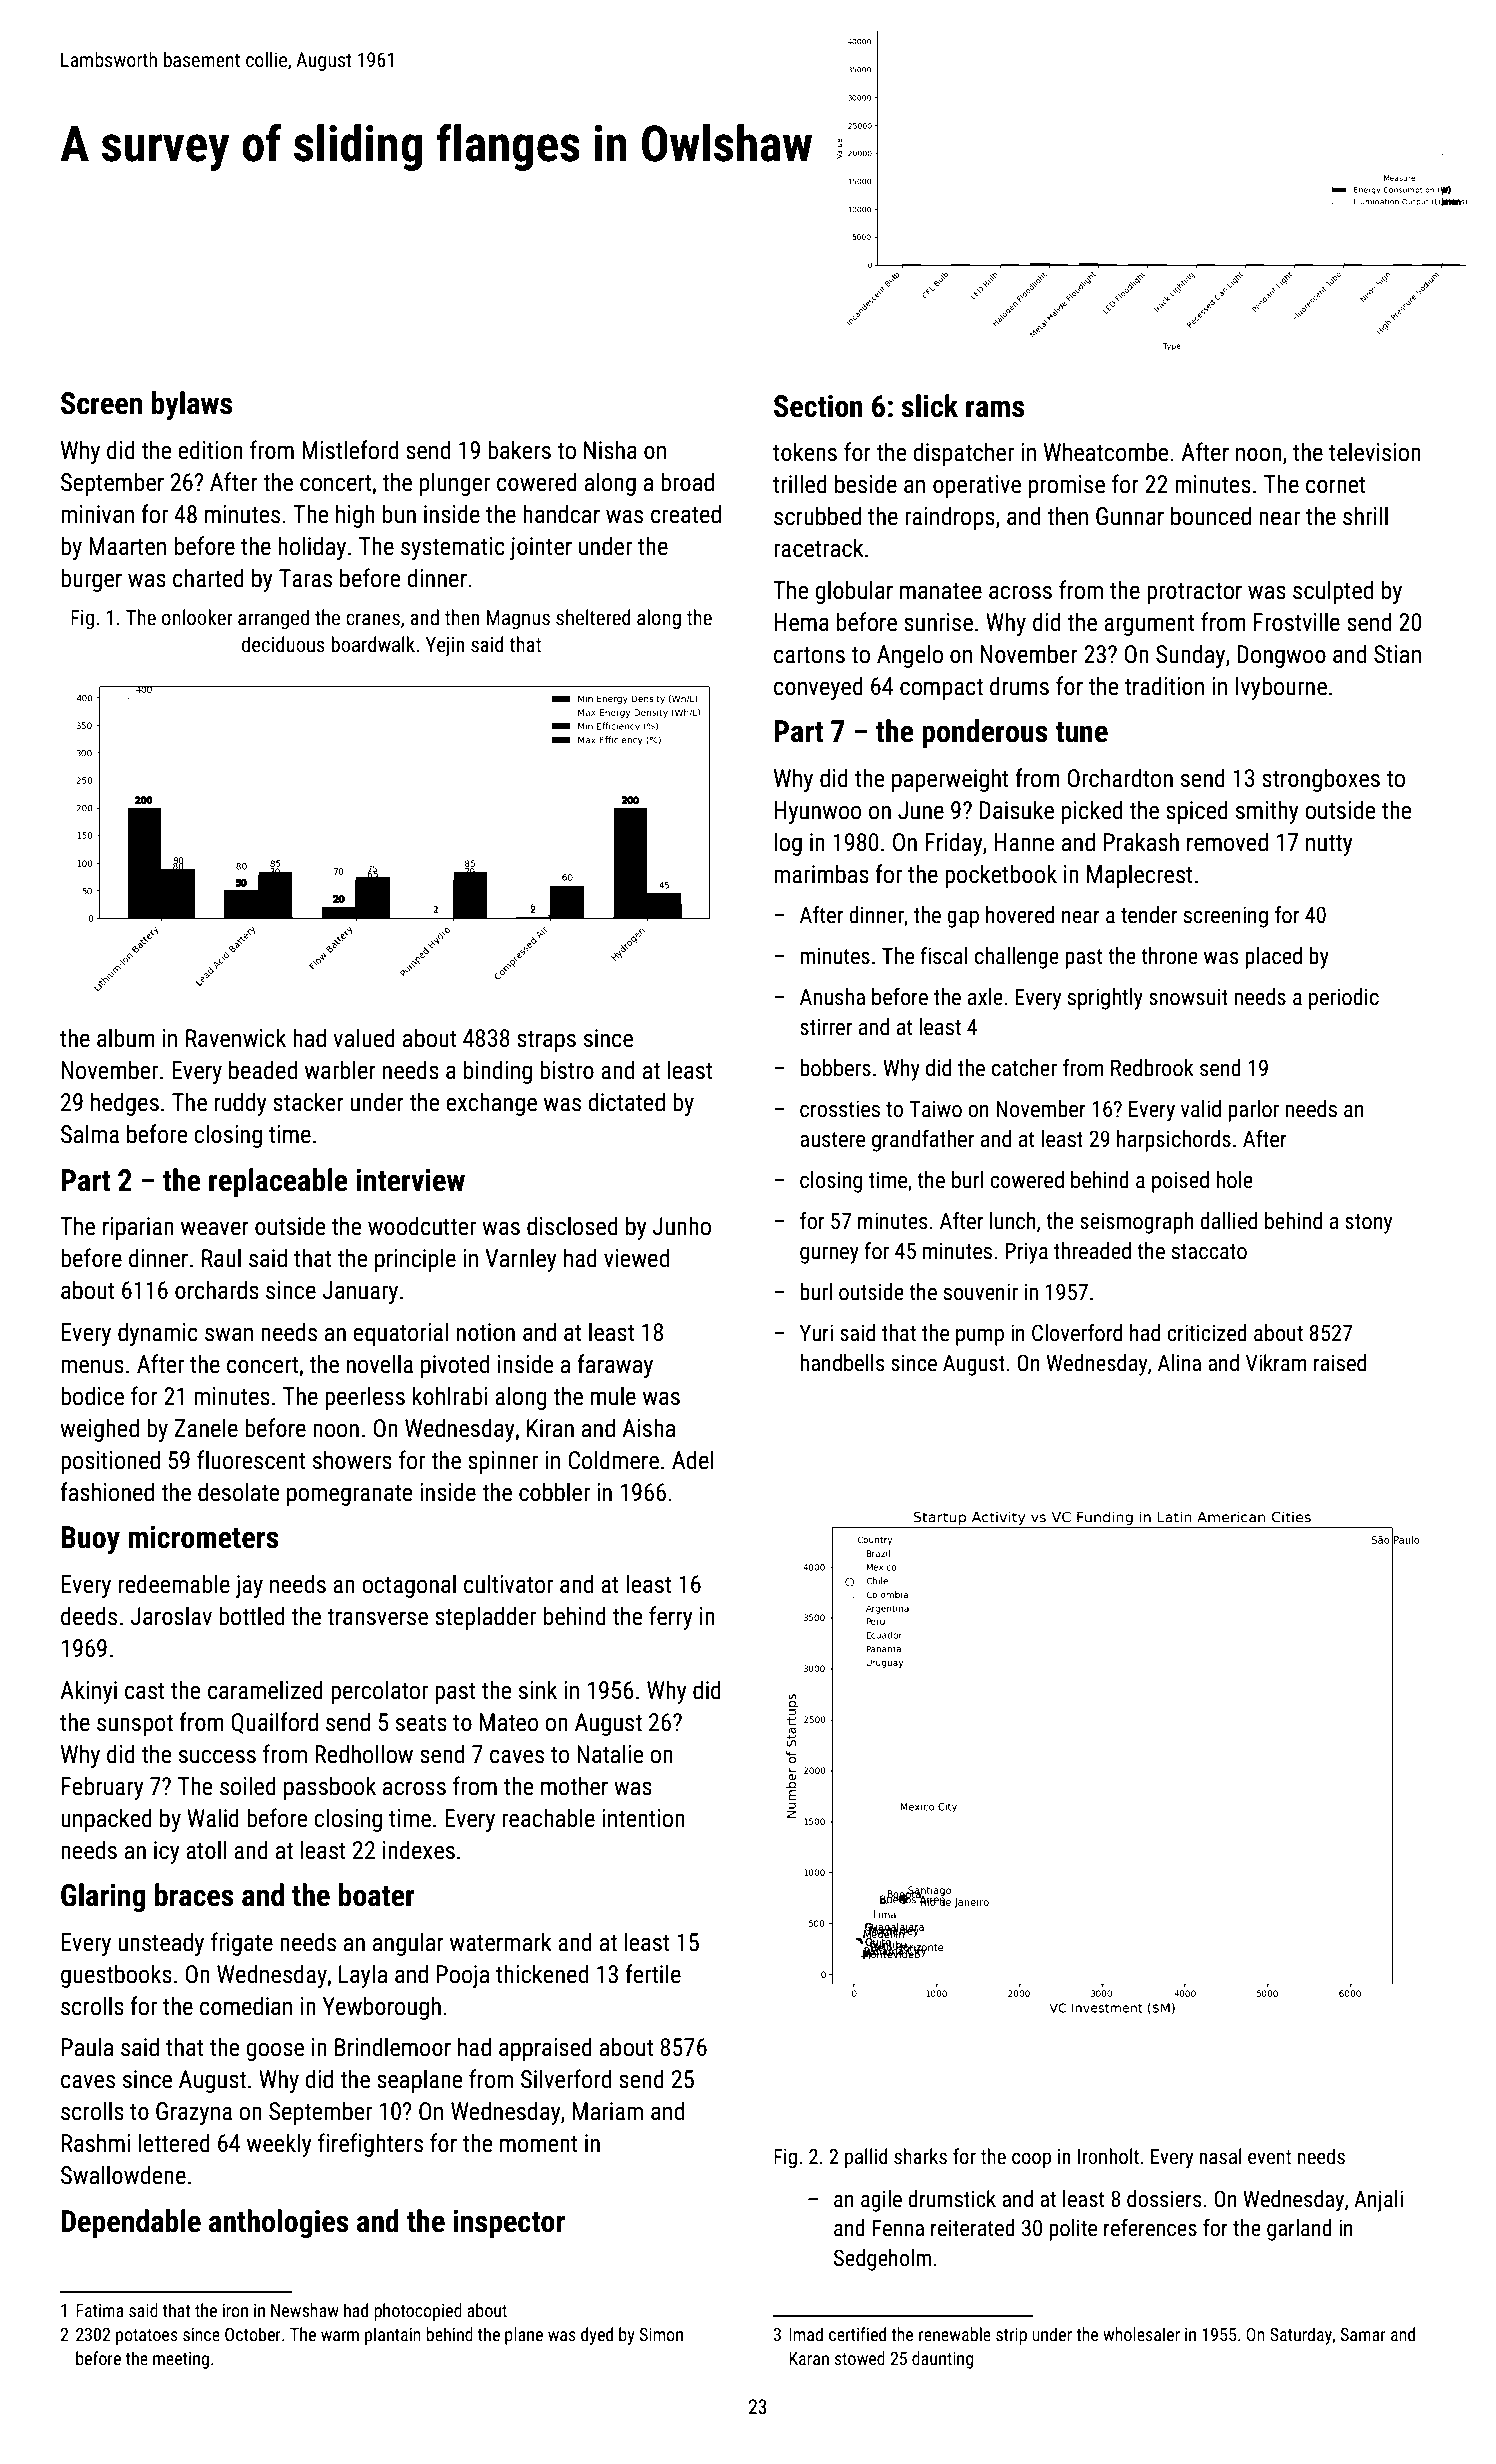 The width and height of the page is (1496, 2464). What do you see at coordinates (181, 2360) in the page?
I see `meeting` at bounding box center [181, 2360].
